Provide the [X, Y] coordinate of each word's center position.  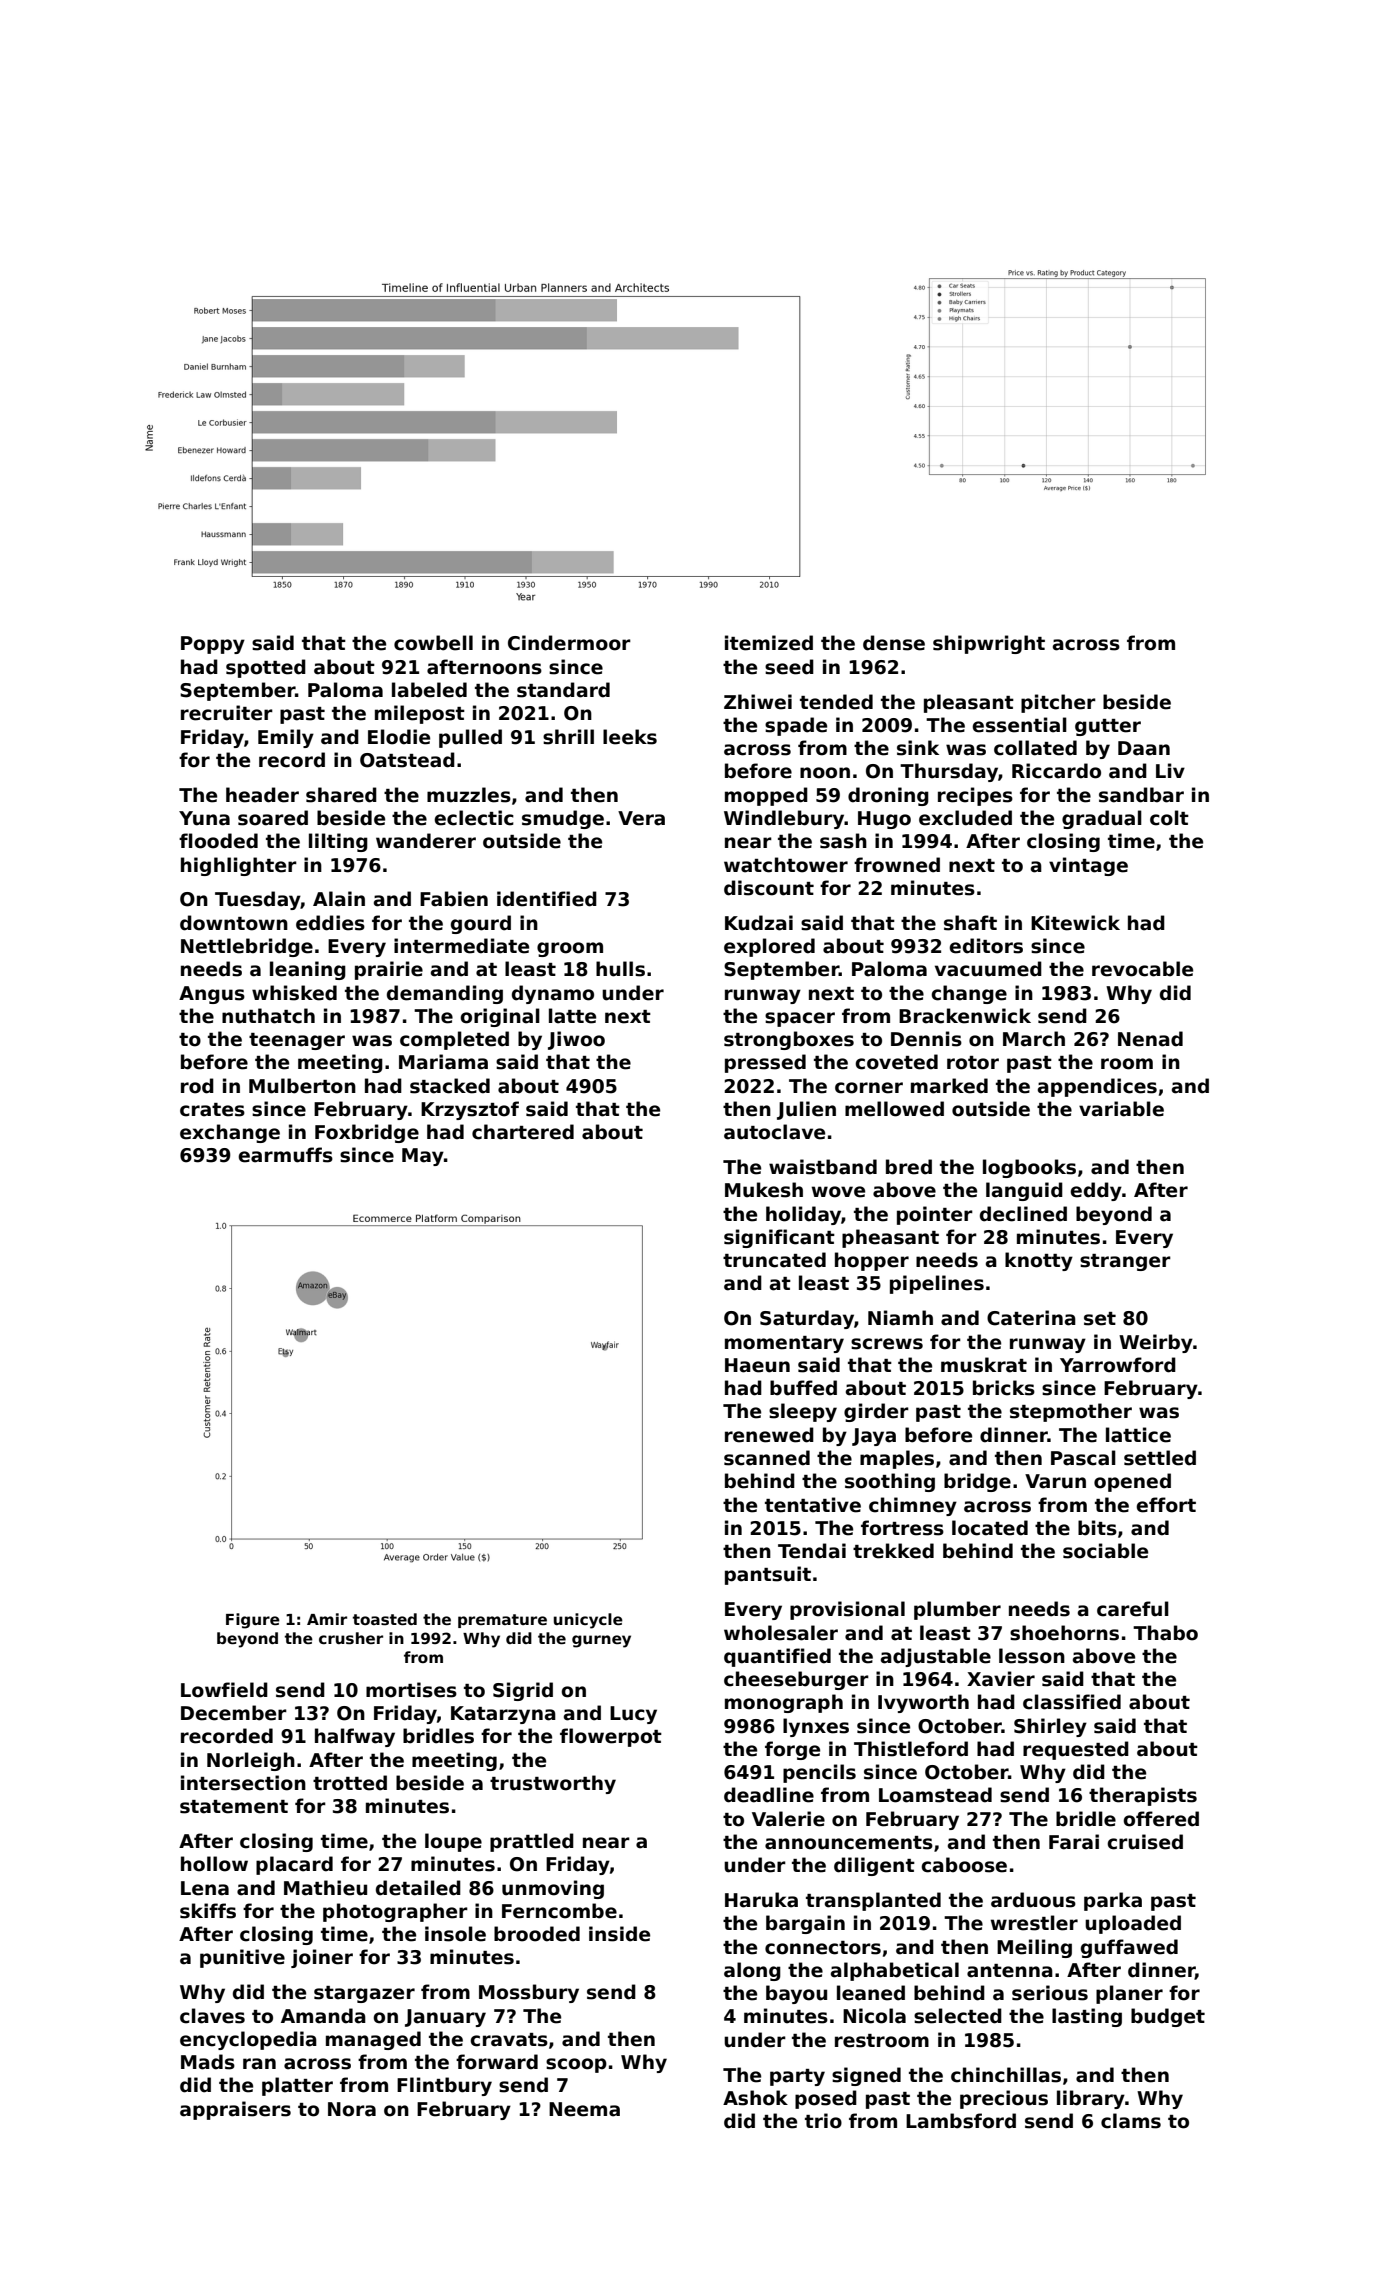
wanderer [426, 841]
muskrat [984, 1365]
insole [455, 1934]
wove [838, 1192]
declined [1023, 1214]
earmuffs [285, 1155]
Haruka [761, 1900]
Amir [327, 1619]
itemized [769, 643]
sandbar [1141, 795]
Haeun [757, 1365]
